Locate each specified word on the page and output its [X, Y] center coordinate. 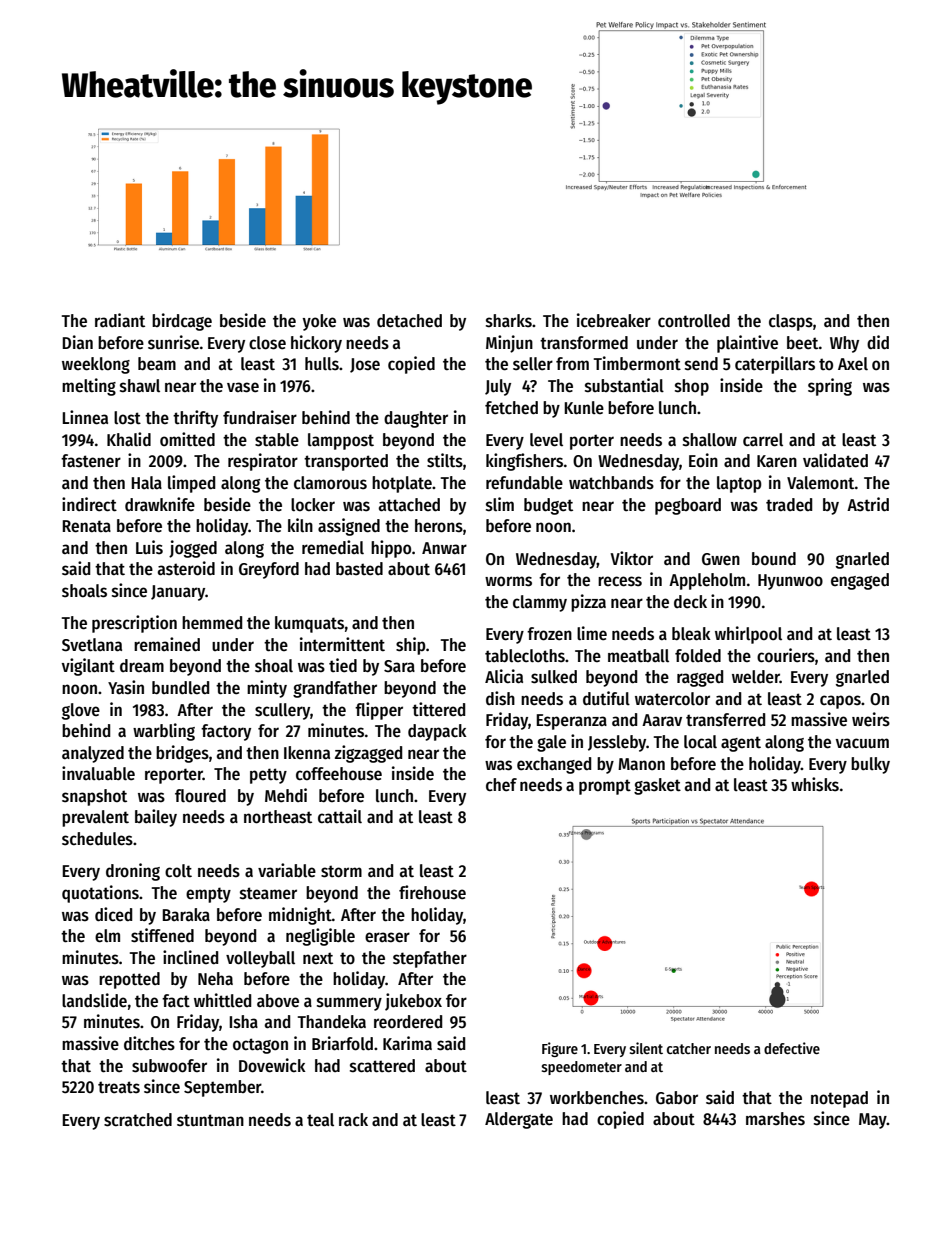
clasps [791, 322]
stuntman [210, 1120]
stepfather [430, 959]
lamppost [341, 441]
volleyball [260, 959]
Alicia [504, 676]
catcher [689, 1048]
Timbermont [637, 363]
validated [835, 460]
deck [690, 602]
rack [353, 1119]
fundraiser [260, 417]
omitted [187, 439]
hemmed [212, 623]
